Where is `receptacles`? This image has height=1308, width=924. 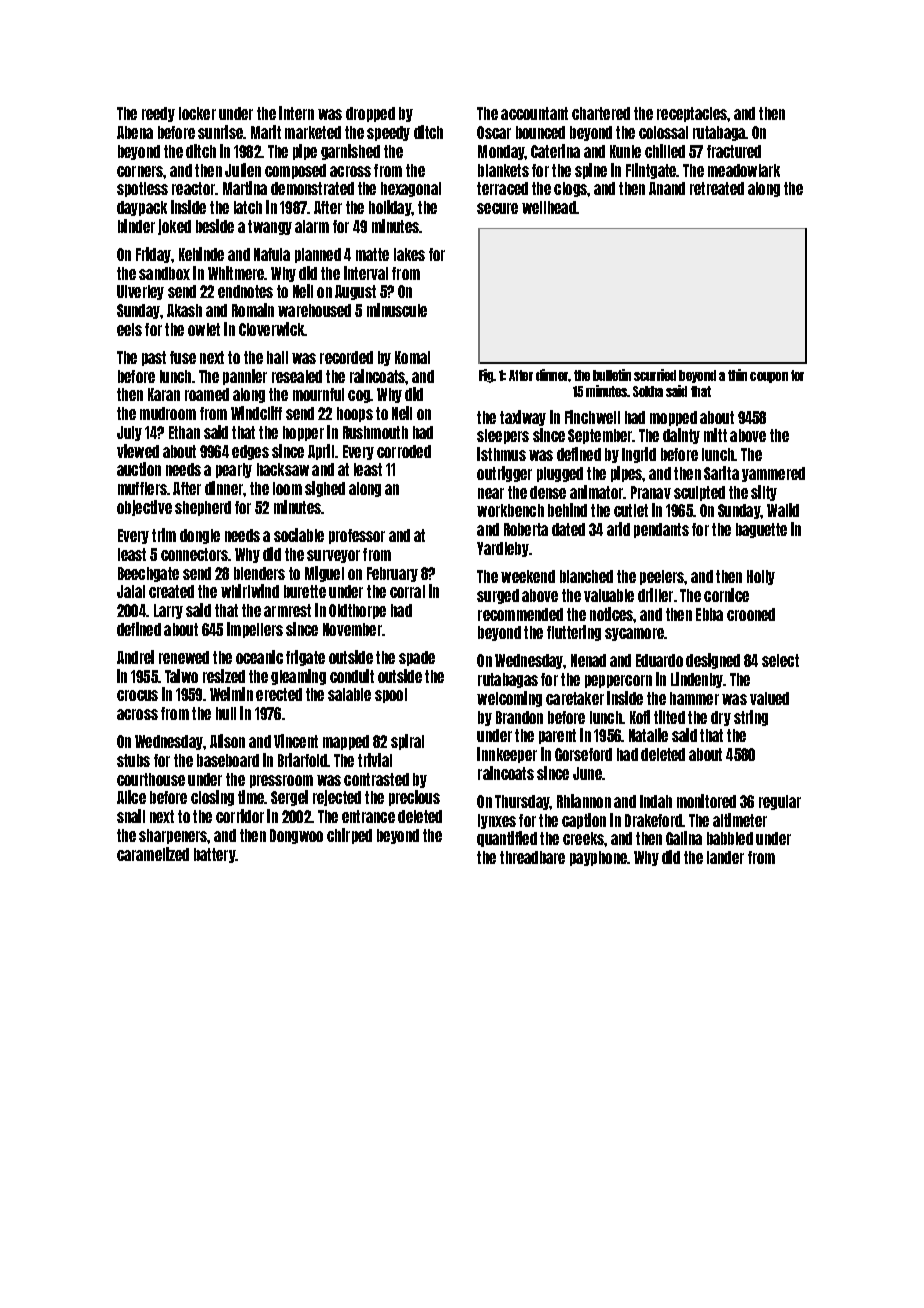
receptacles is located at coordinates (692, 114).
